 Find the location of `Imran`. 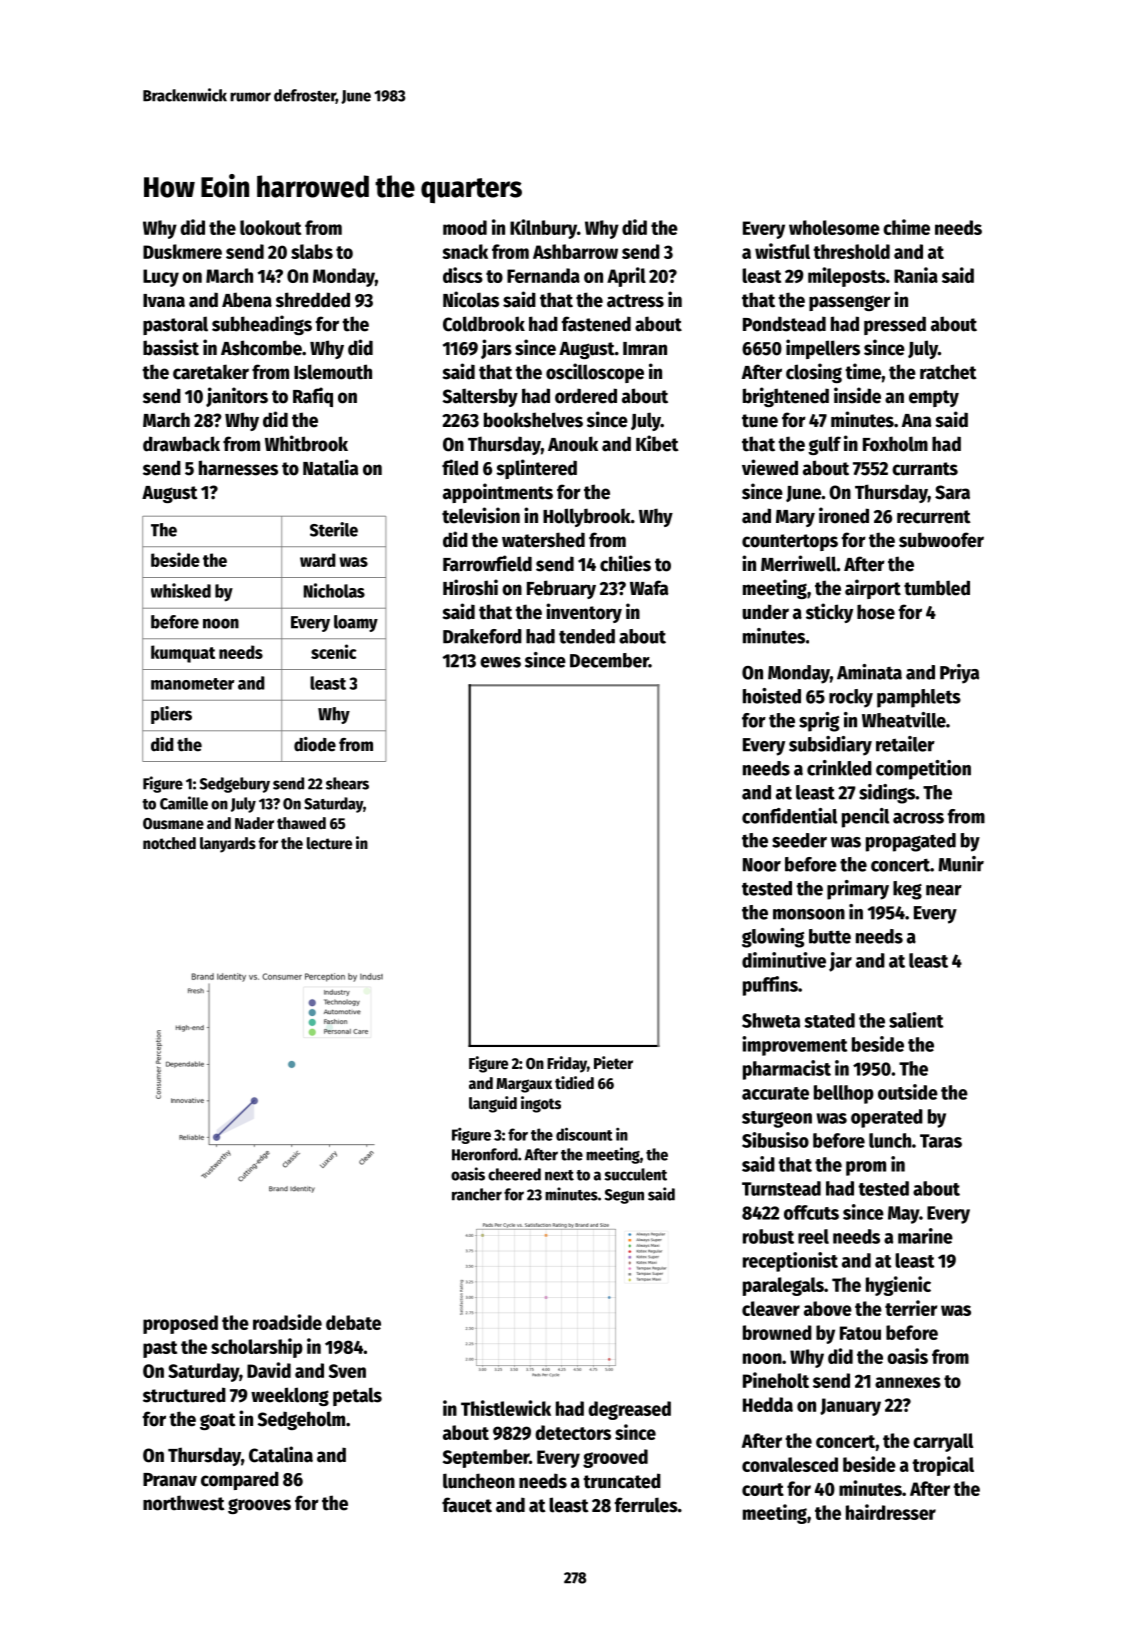

Imran is located at coordinates (645, 349).
